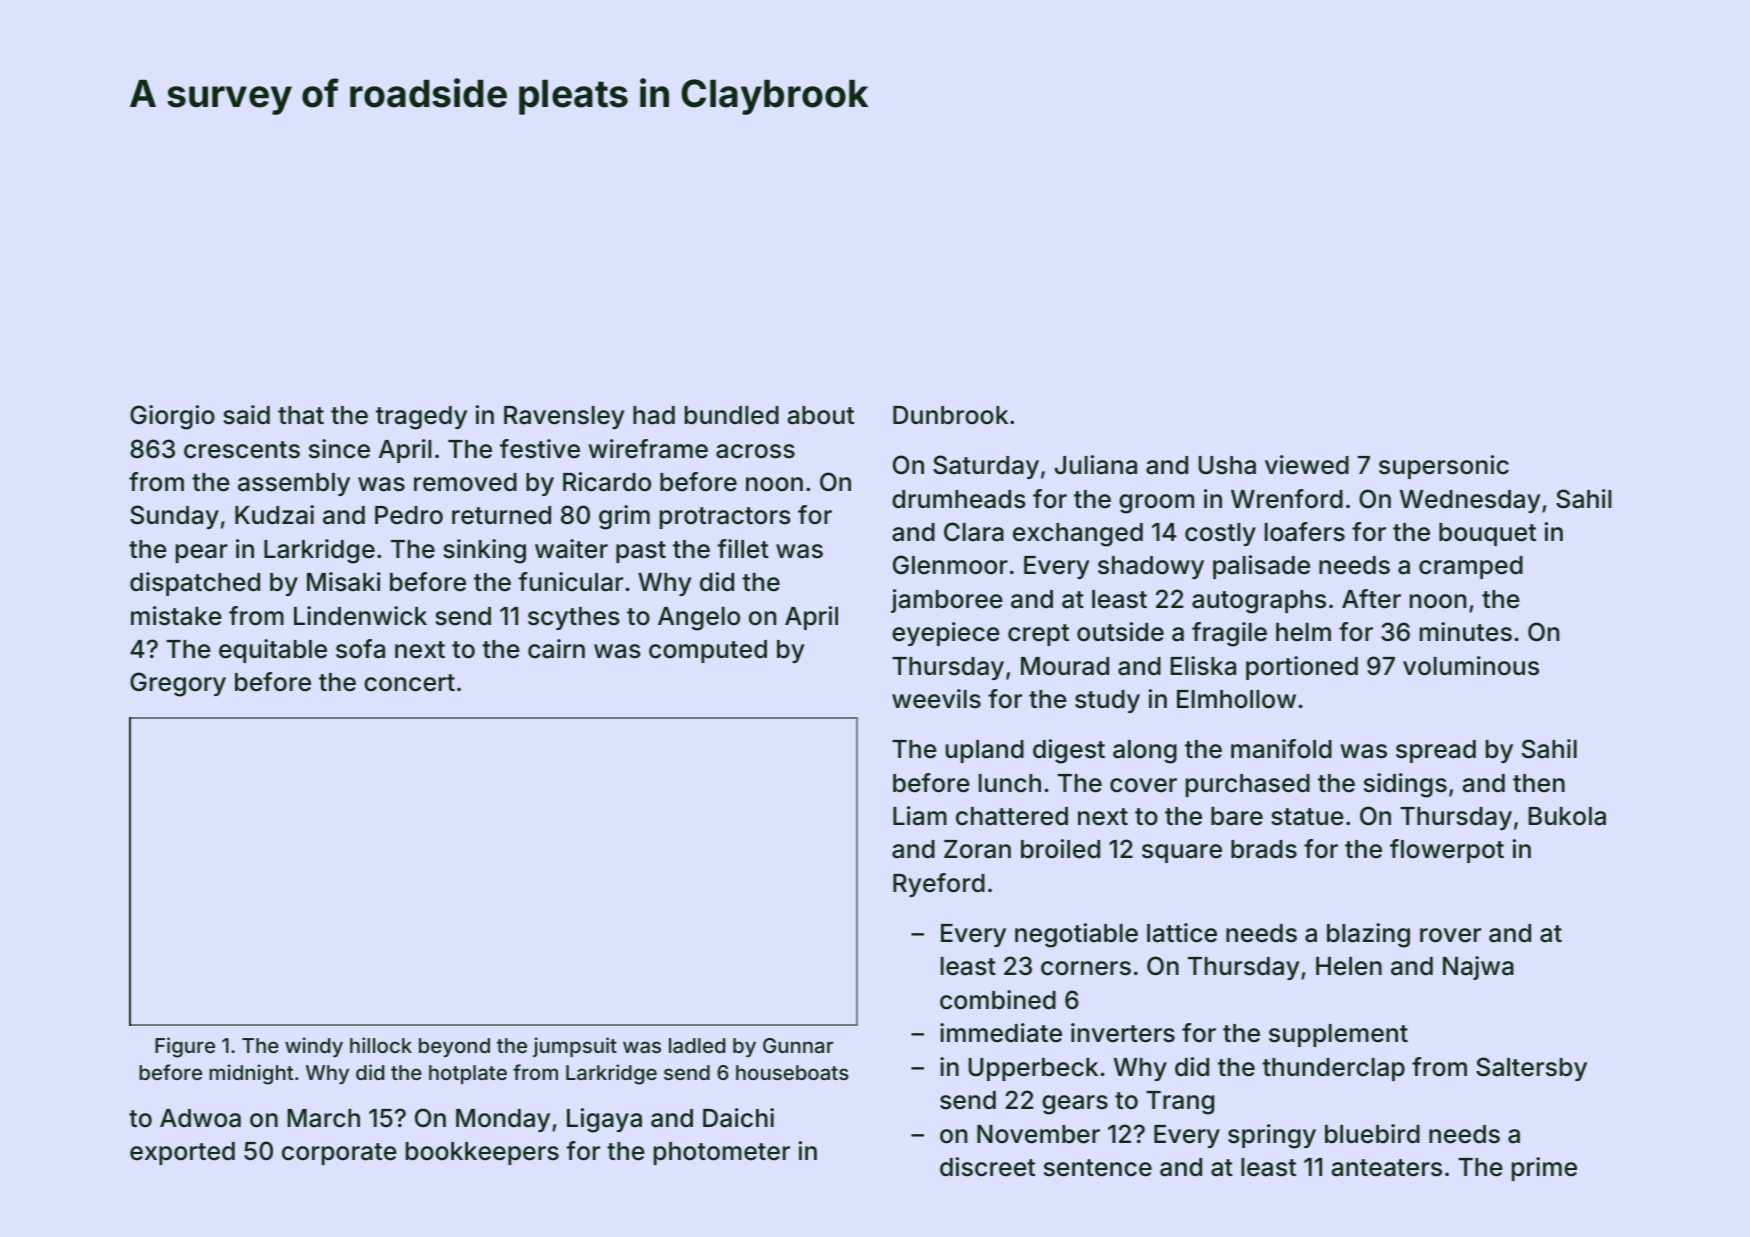  Describe the element at coordinates (939, 885) in the image. I see `Ryeford` at that location.
